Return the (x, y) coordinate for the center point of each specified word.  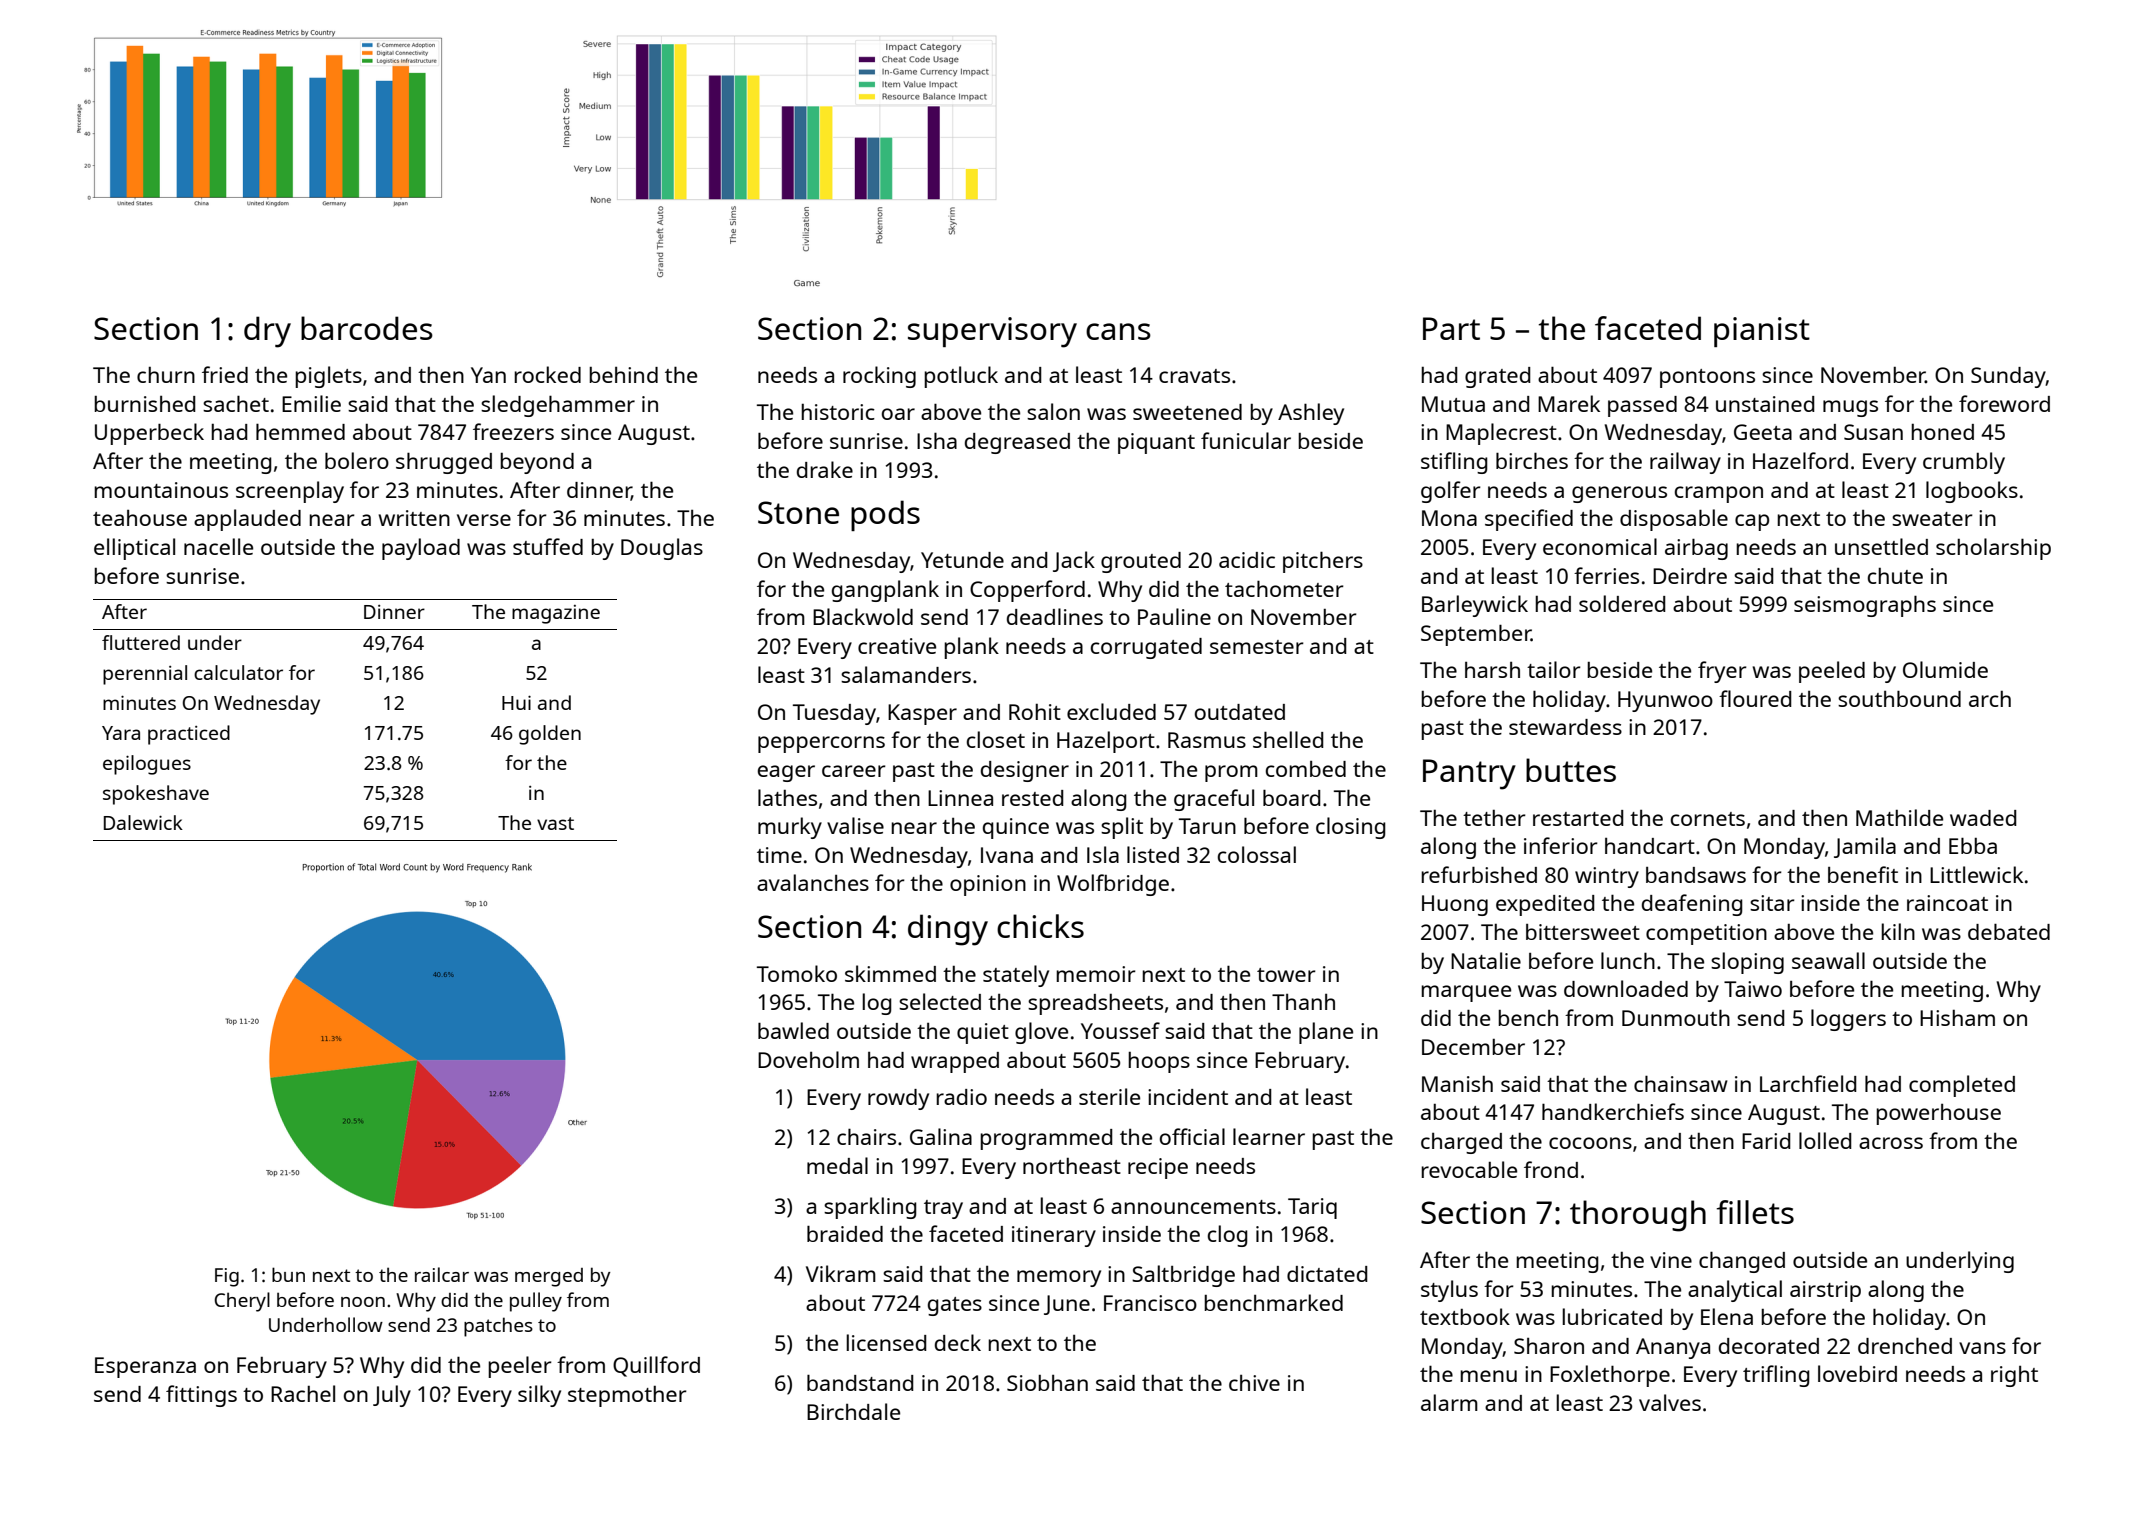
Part (1451, 328)
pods (885, 515)
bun (288, 1274)
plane (1326, 1033)
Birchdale (853, 1411)
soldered (1622, 603)
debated (2009, 932)
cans (1118, 331)
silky (539, 1396)
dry (267, 332)
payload (421, 549)
